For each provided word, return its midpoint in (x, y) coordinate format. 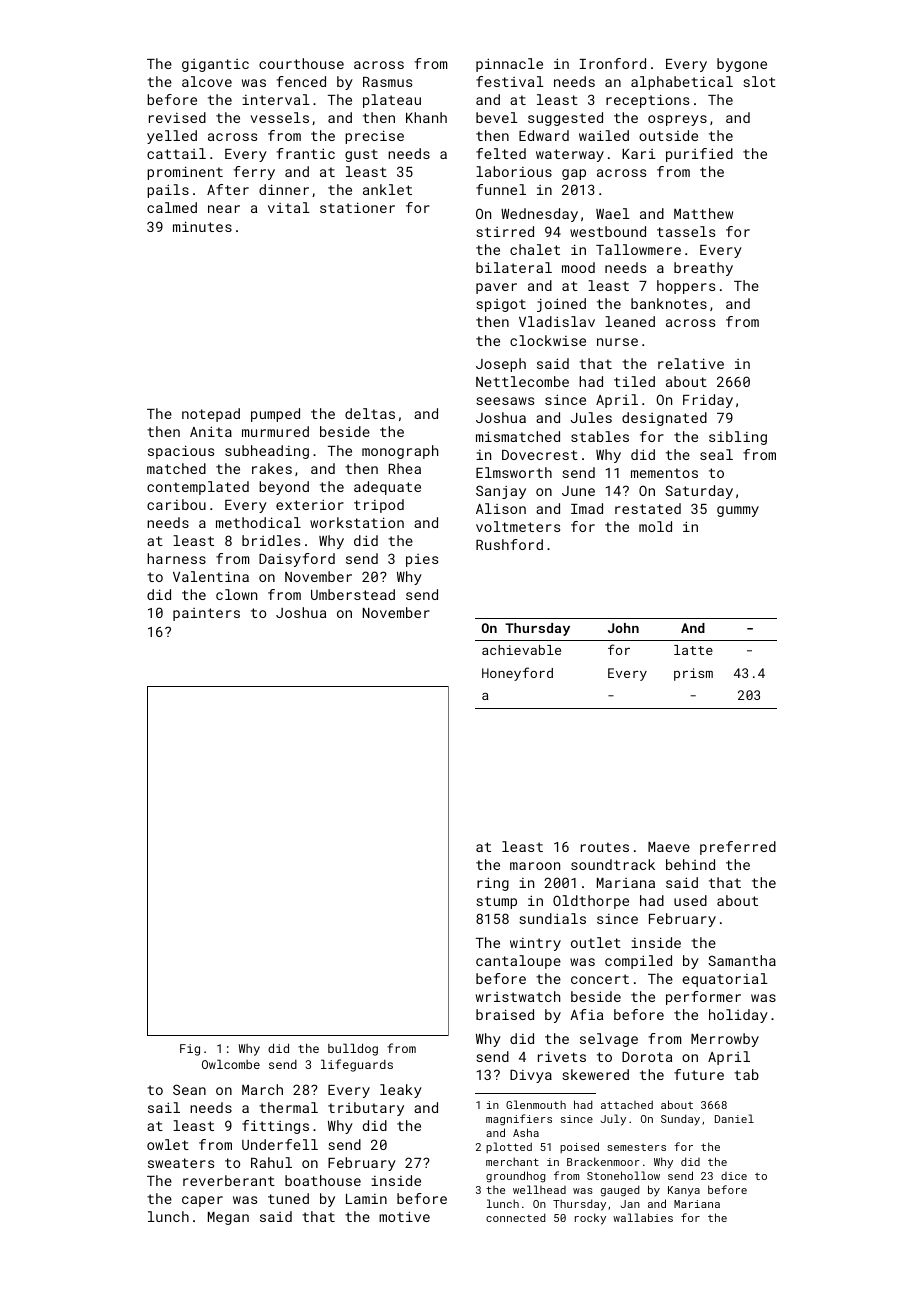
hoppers (686, 287)
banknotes (669, 303)
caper (202, 1201)
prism (693, 674)
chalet (535, 249)
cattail (176, 153)
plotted (509, 1147)
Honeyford (517, 674)
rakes (272, 468)
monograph (400, 452)
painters (206, 614)
